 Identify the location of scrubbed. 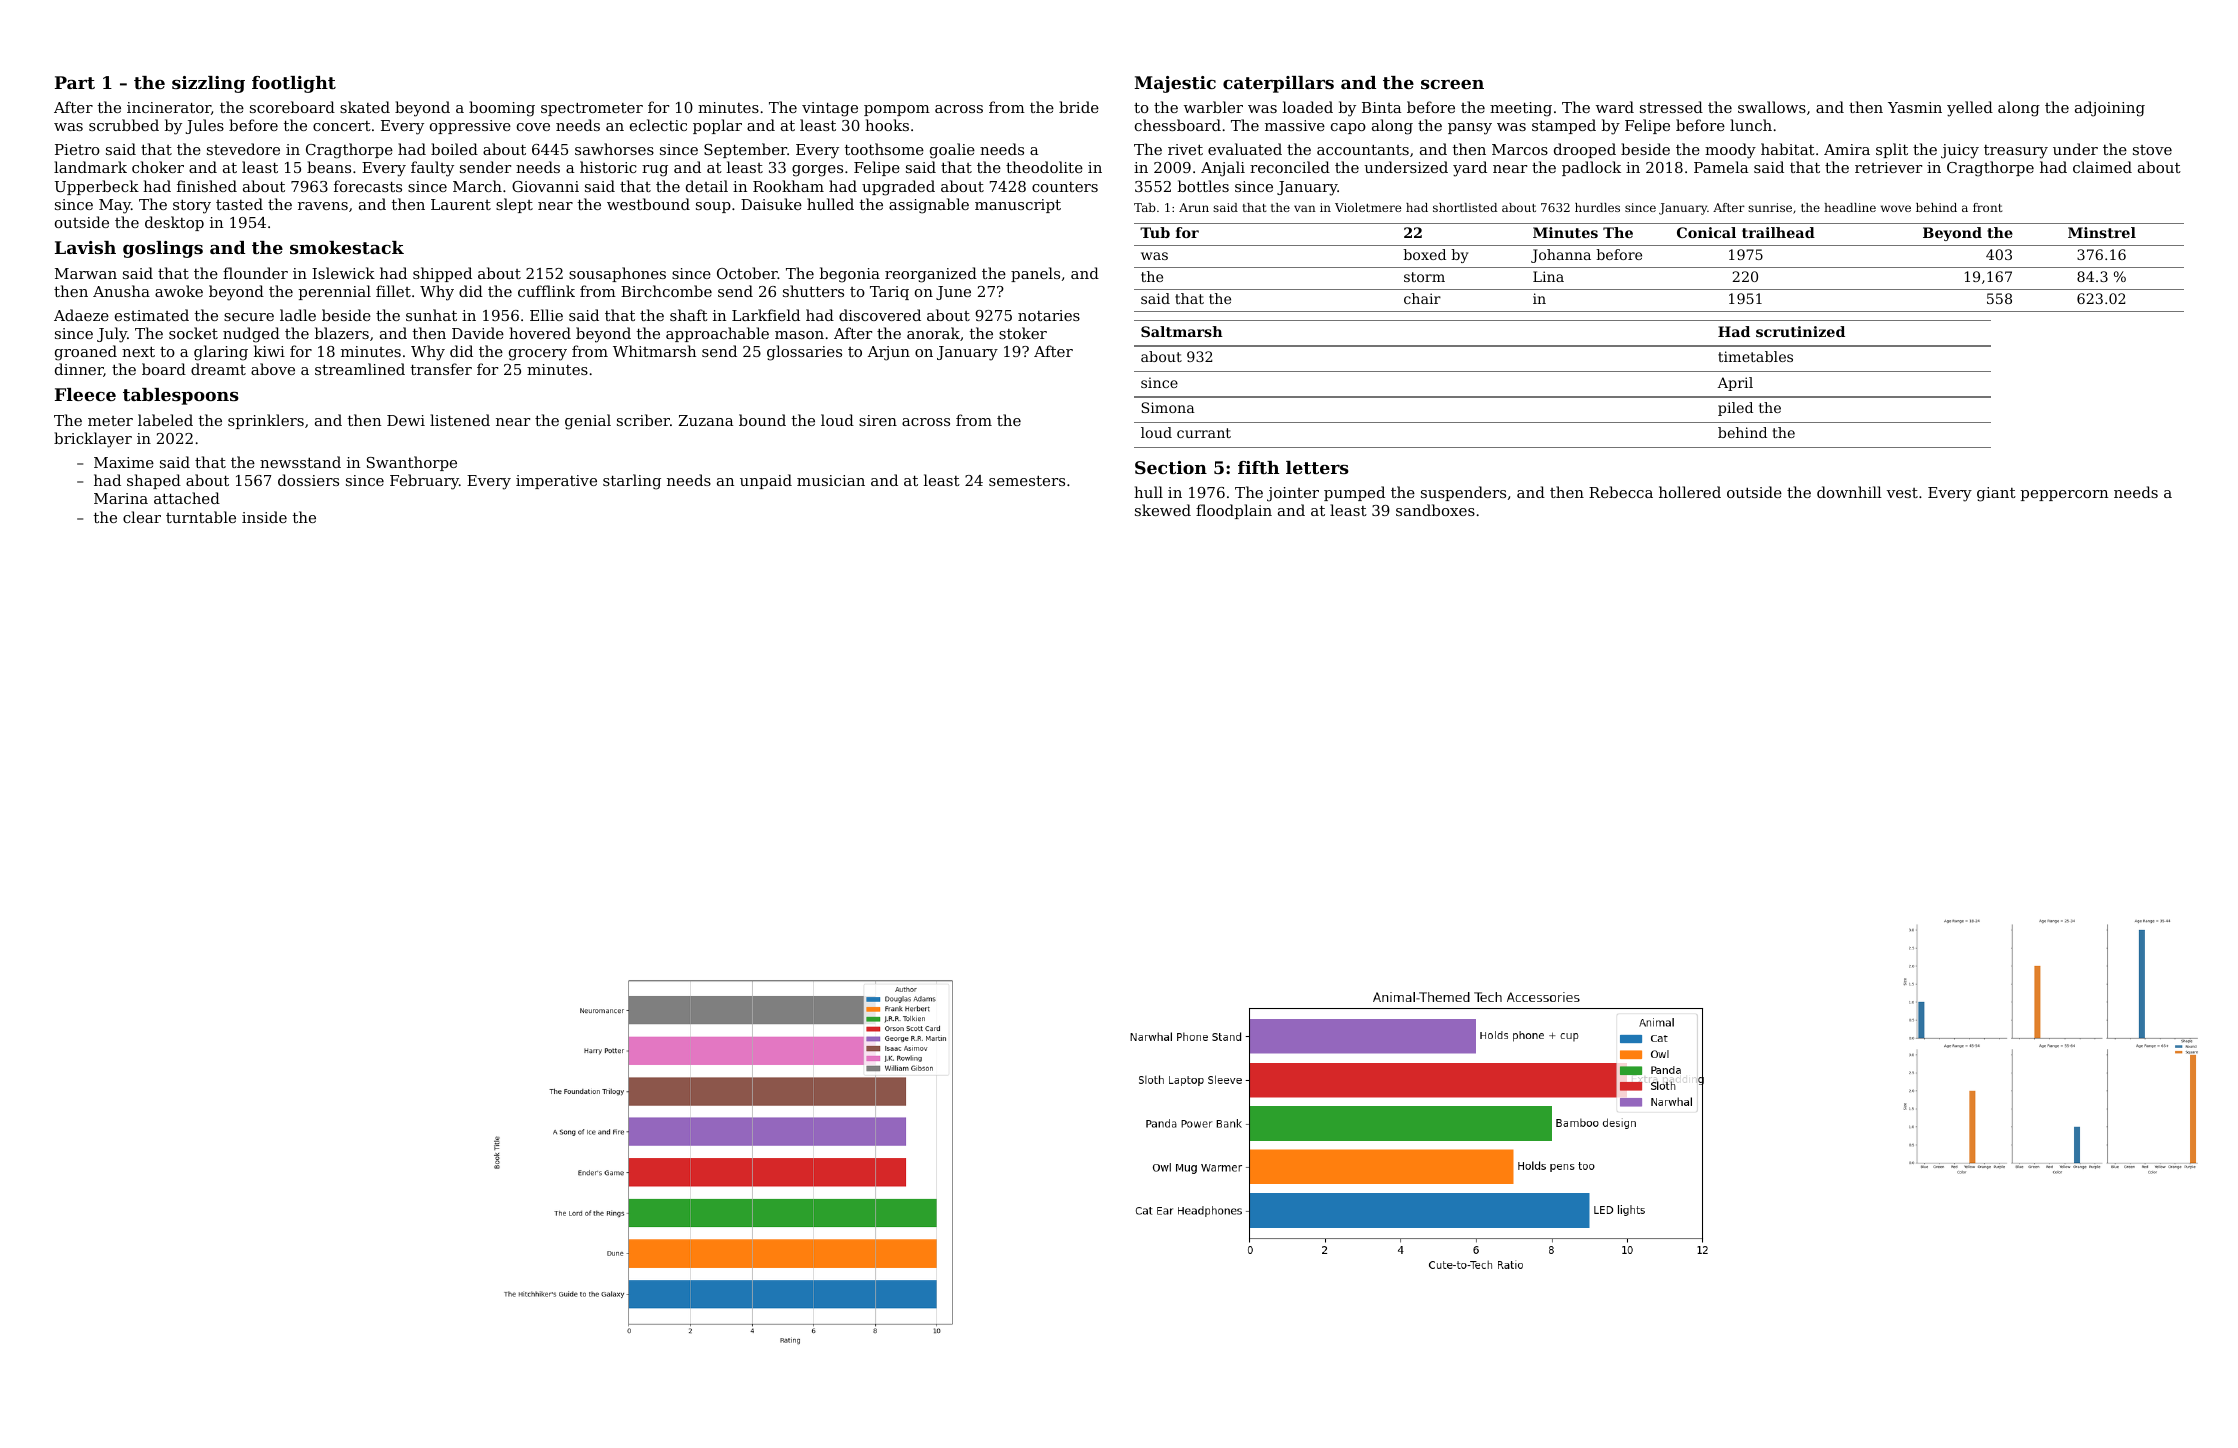
(124, 125).
